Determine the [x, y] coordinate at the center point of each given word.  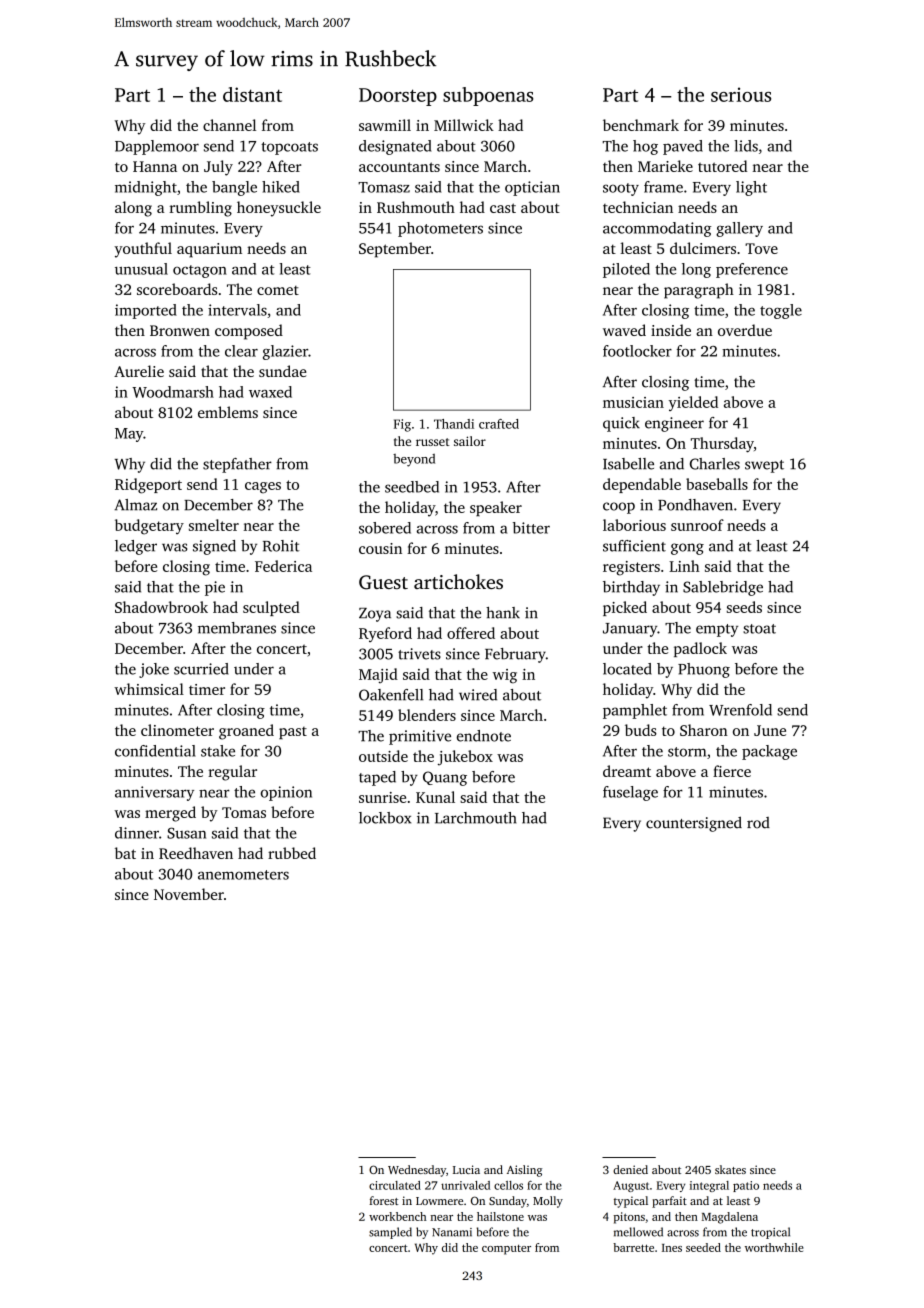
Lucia [466, 1169]
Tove [761, 248]
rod [758, 823]
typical [631, 1202]
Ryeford [385, 634]
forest [383, 1200]
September [395, 250]
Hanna [155, 166]
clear [241, 351]
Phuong [704, 670]
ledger [136, 547]
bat [125, 853]
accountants [399, 167]
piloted [626, 270]
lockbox [385, 818]
